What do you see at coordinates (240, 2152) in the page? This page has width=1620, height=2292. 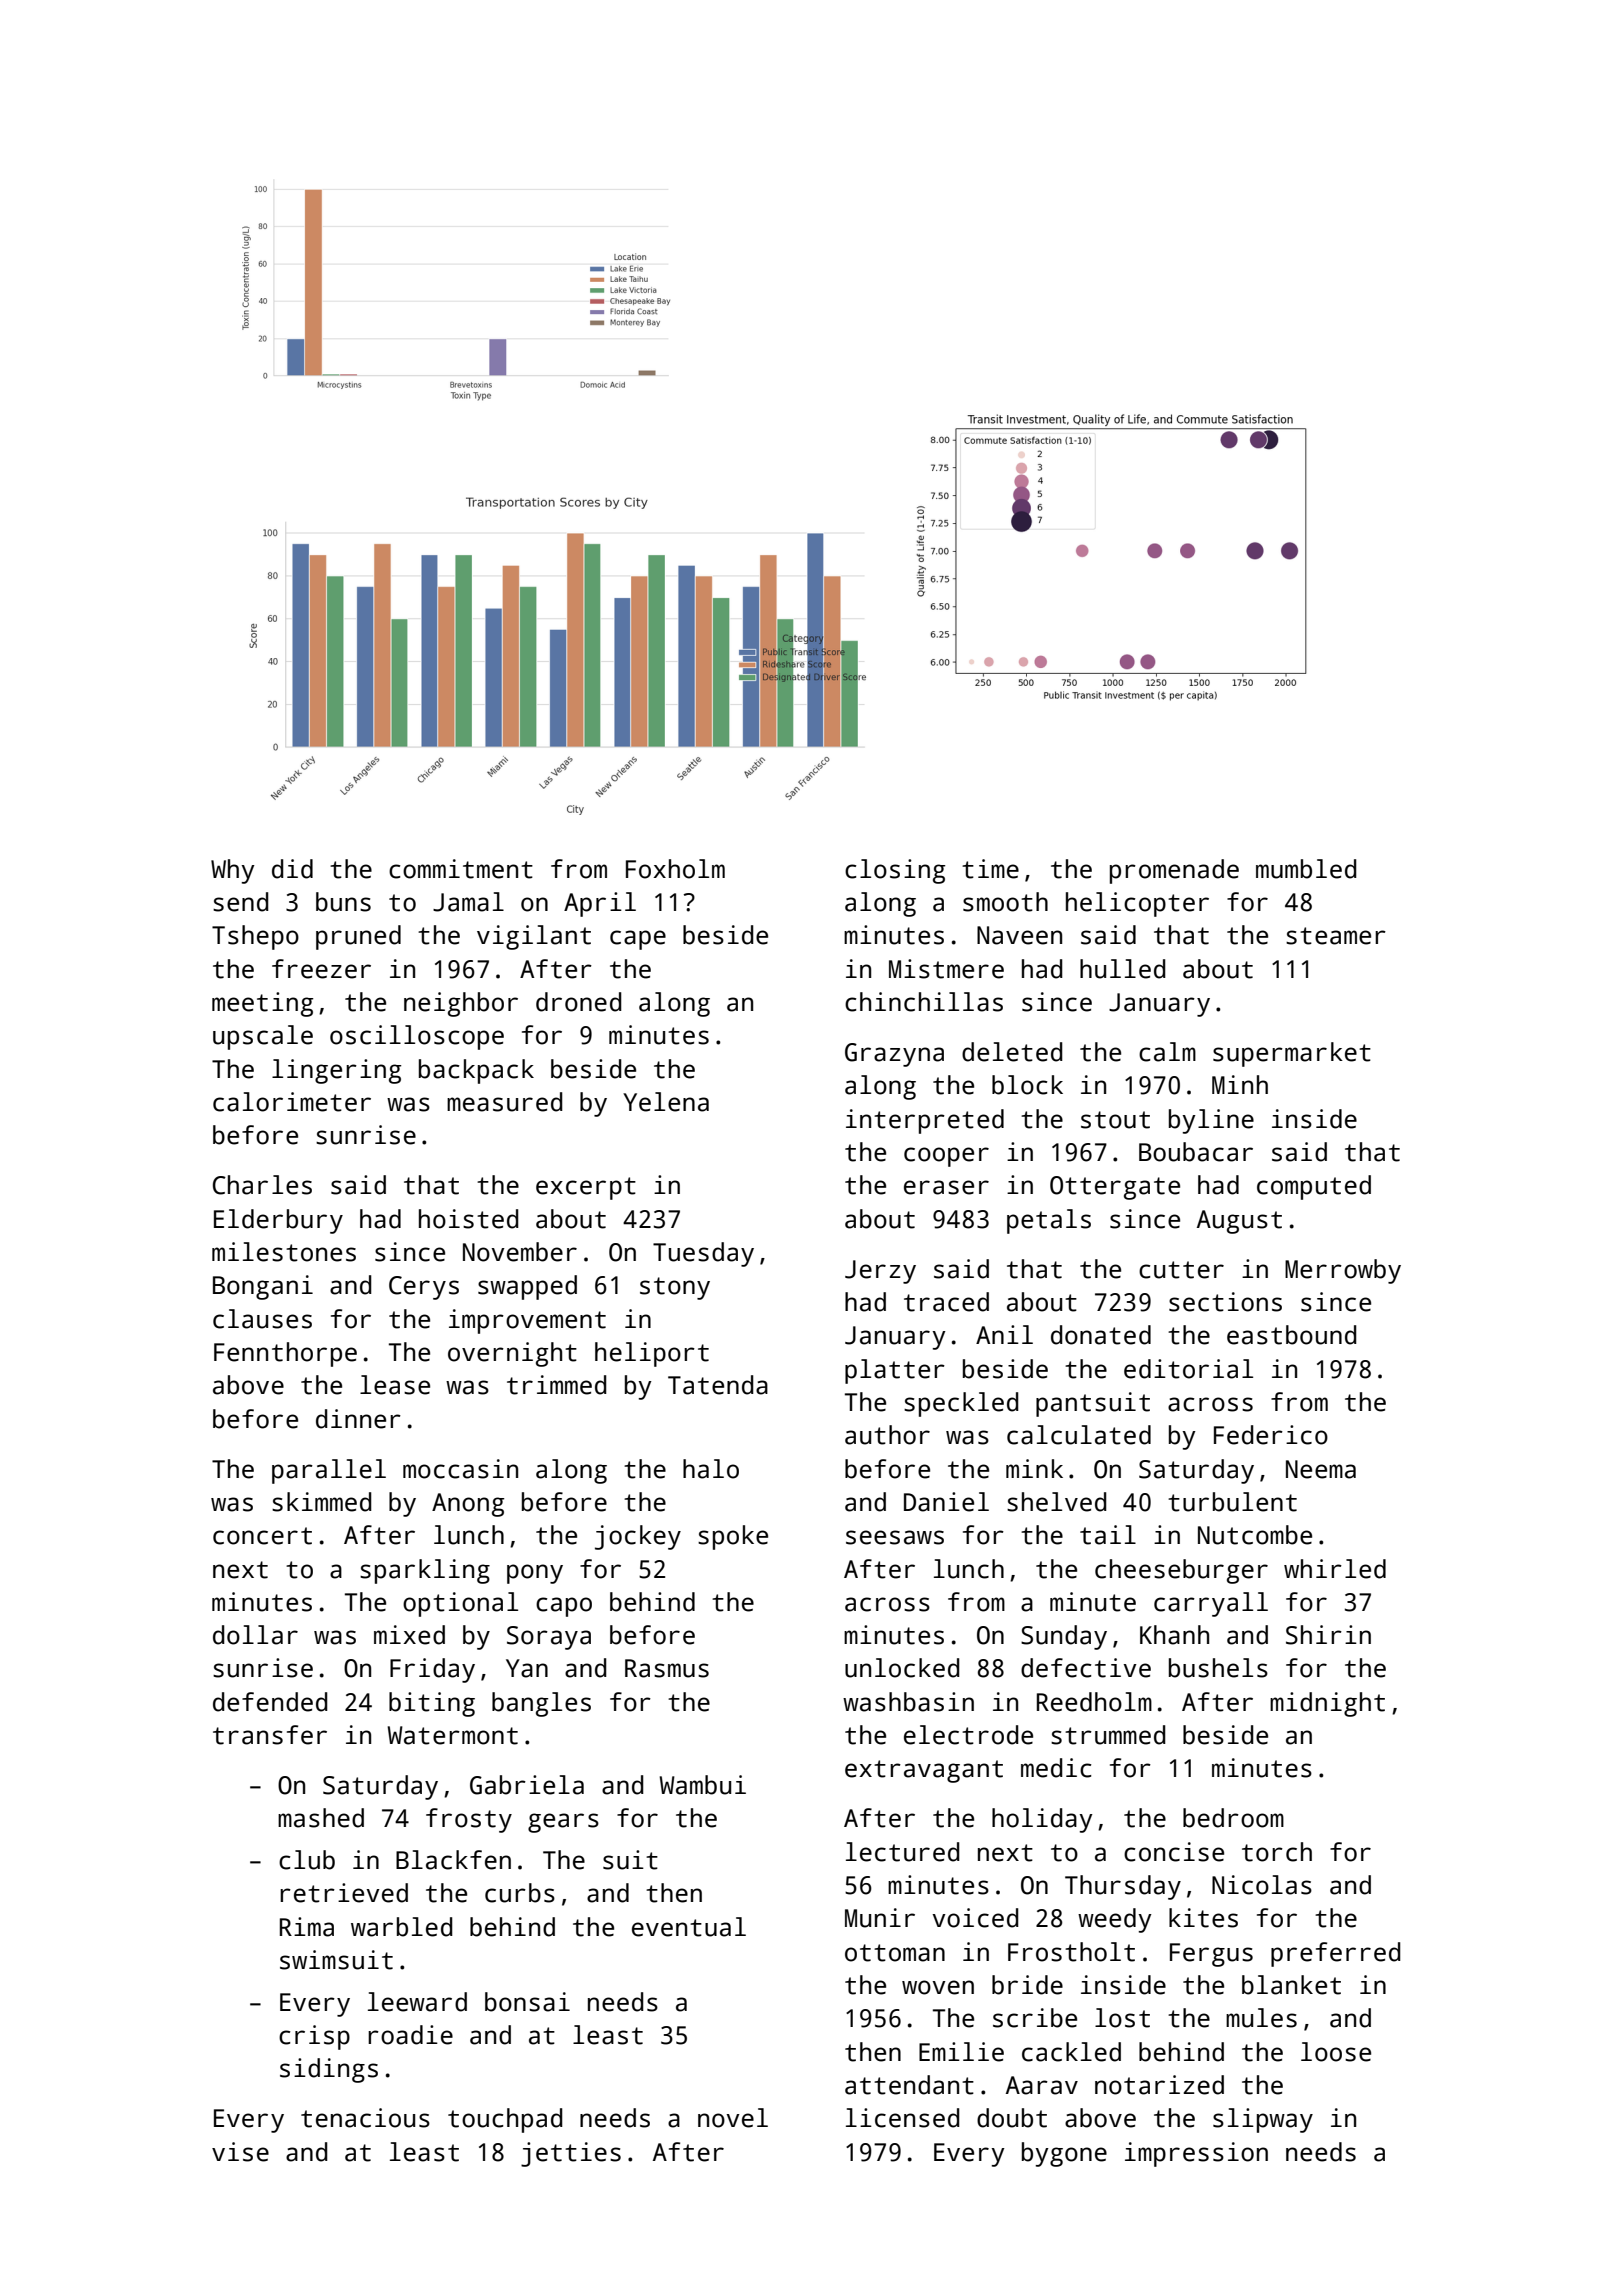 I see `vise` at bounding box center [240, 2152].
